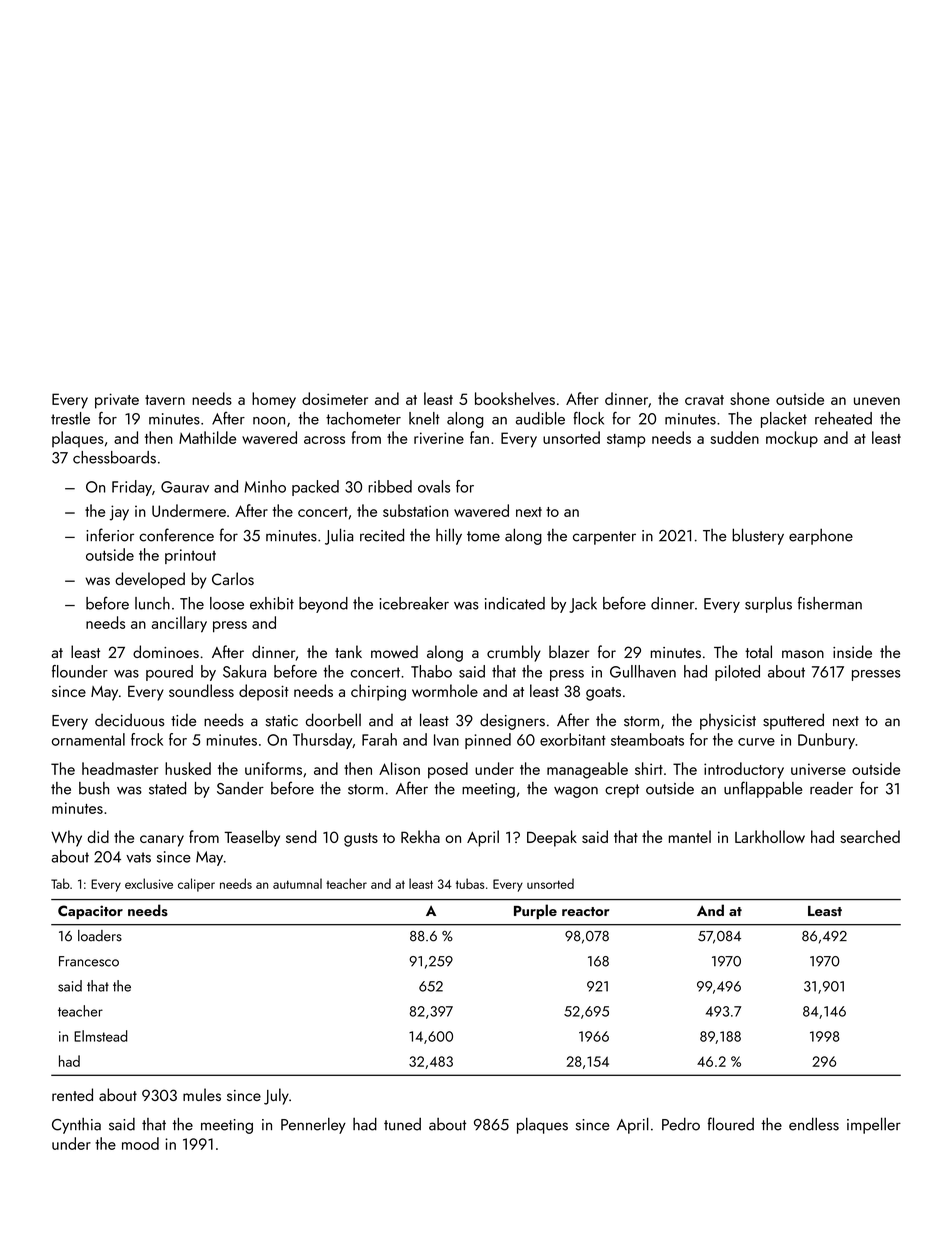 Image resolution: width=952 pixels, height=1233 pixels. What do you see at coordinates (470, 883) in the screenshot?
I see `tubas` at bounding box center [470, 883].
